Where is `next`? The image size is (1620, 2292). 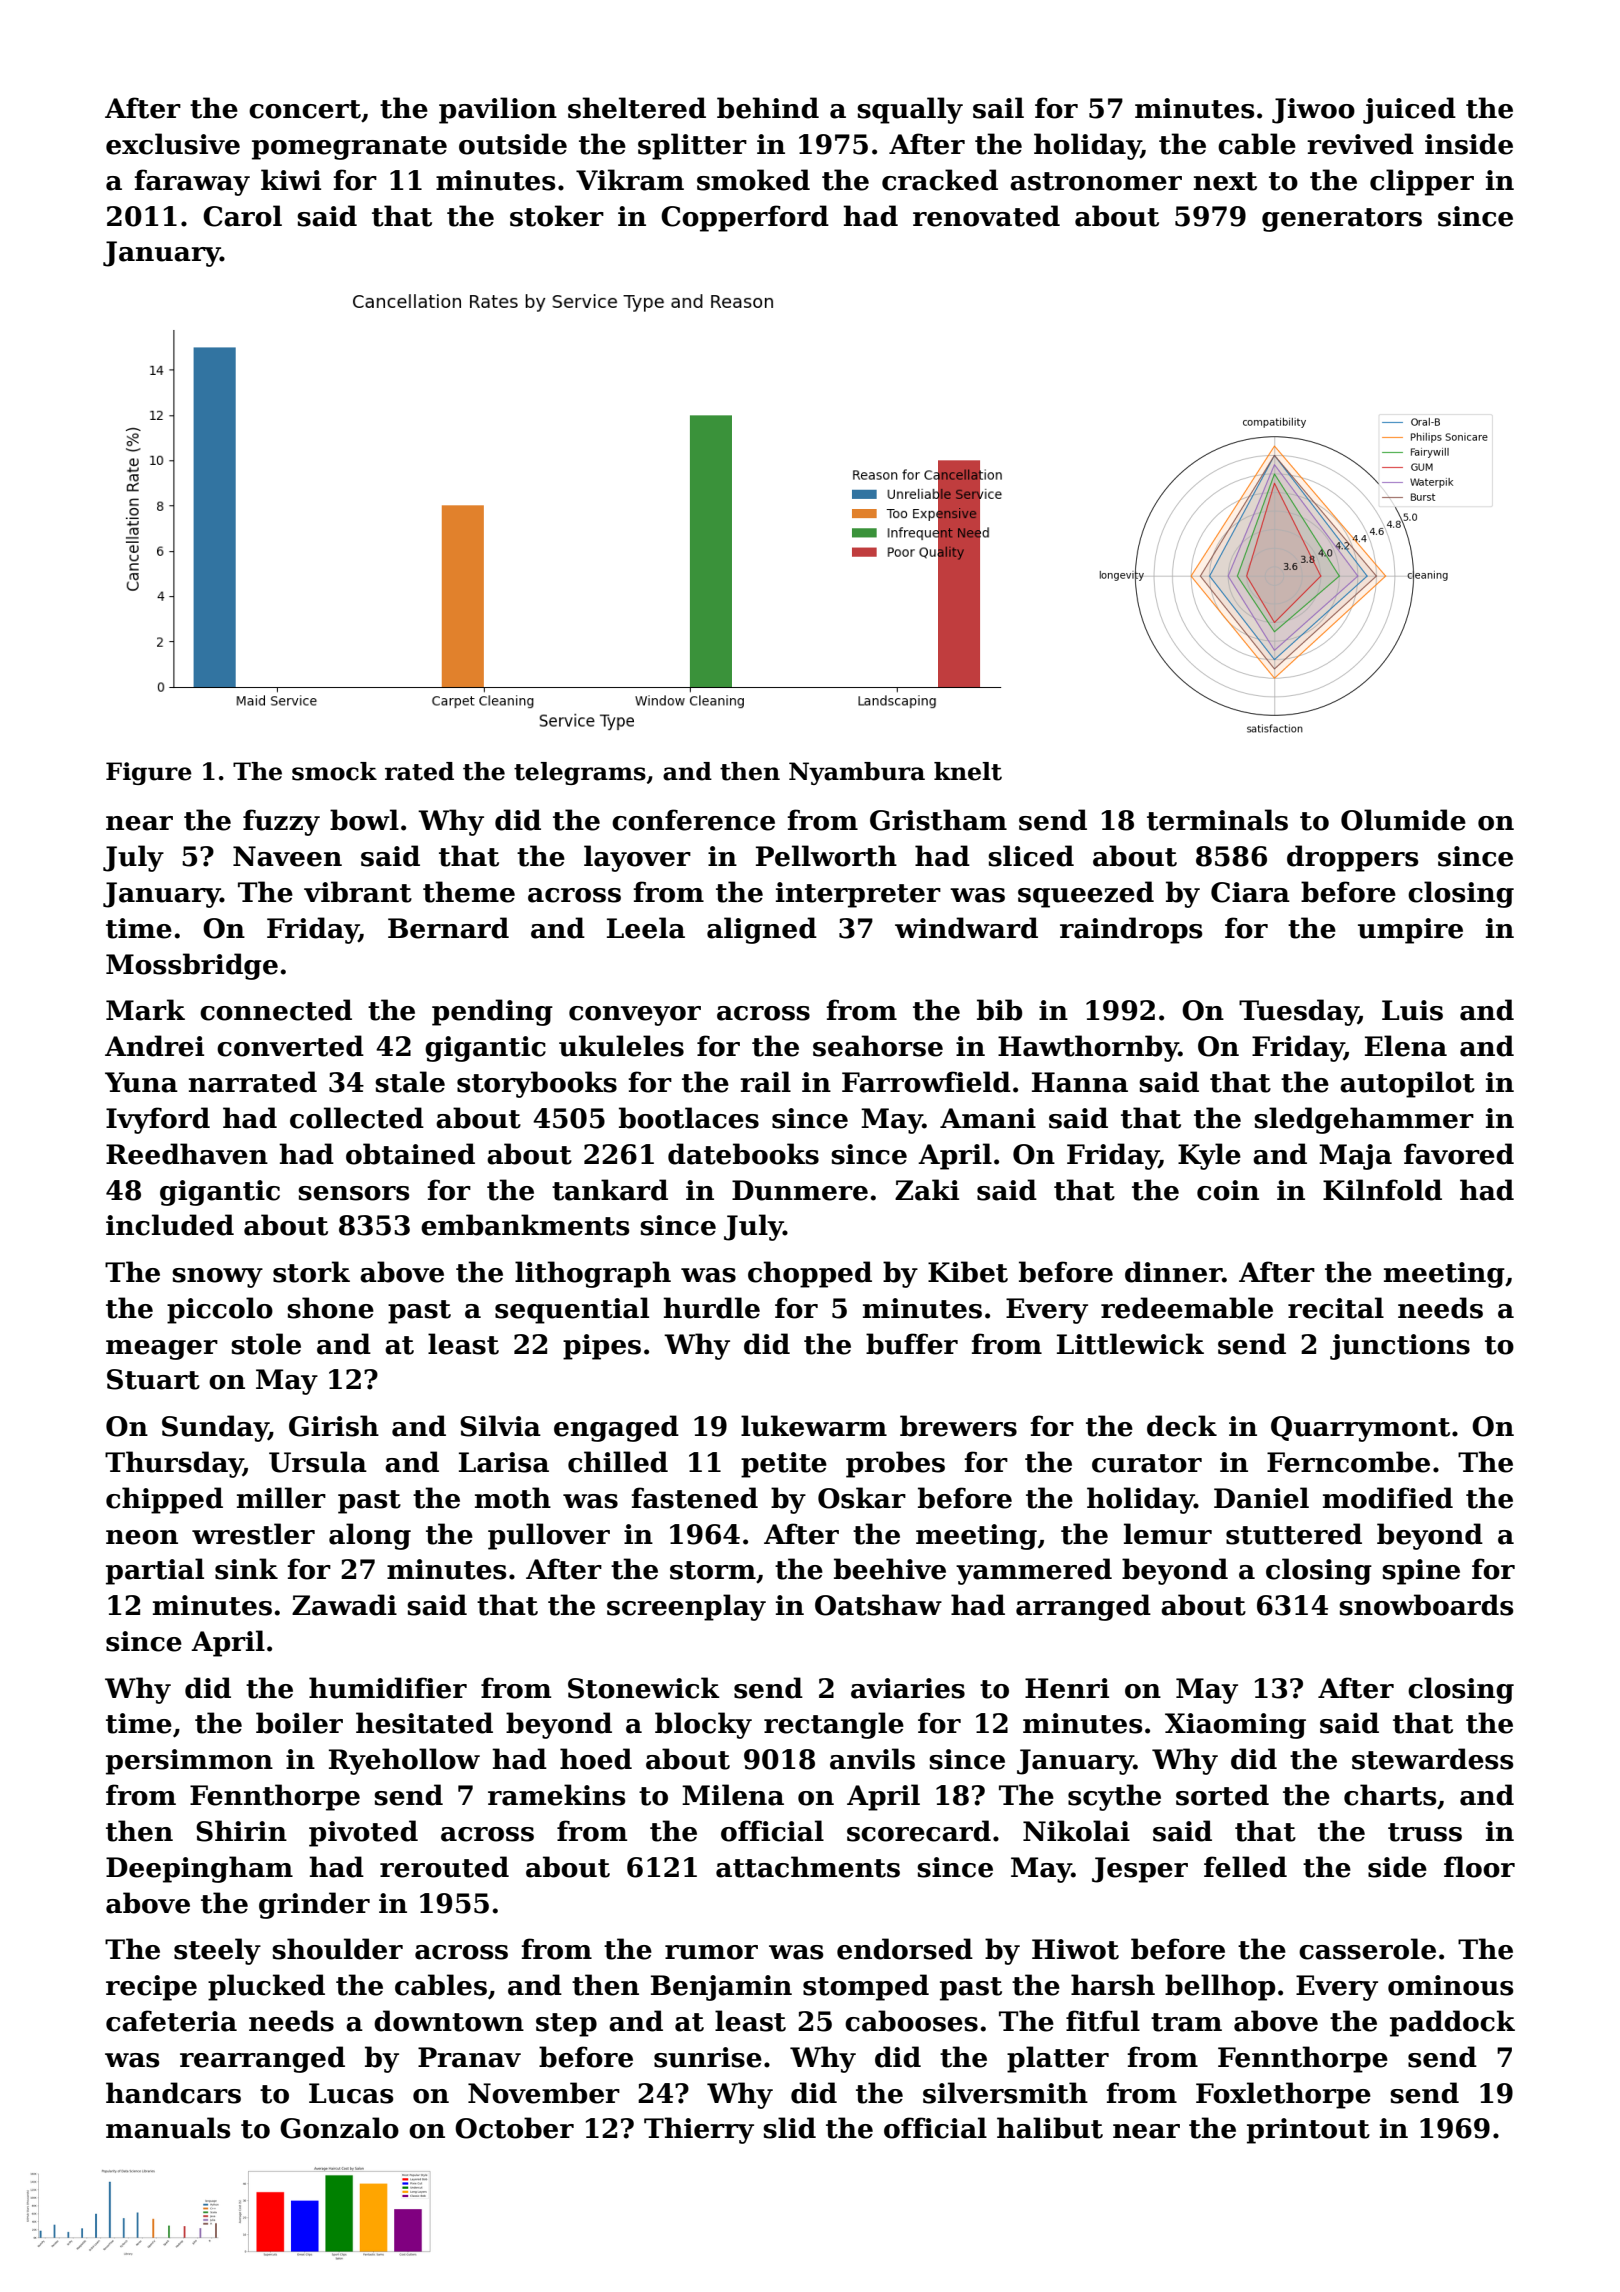 next is located at coordinates (1225, 181).
